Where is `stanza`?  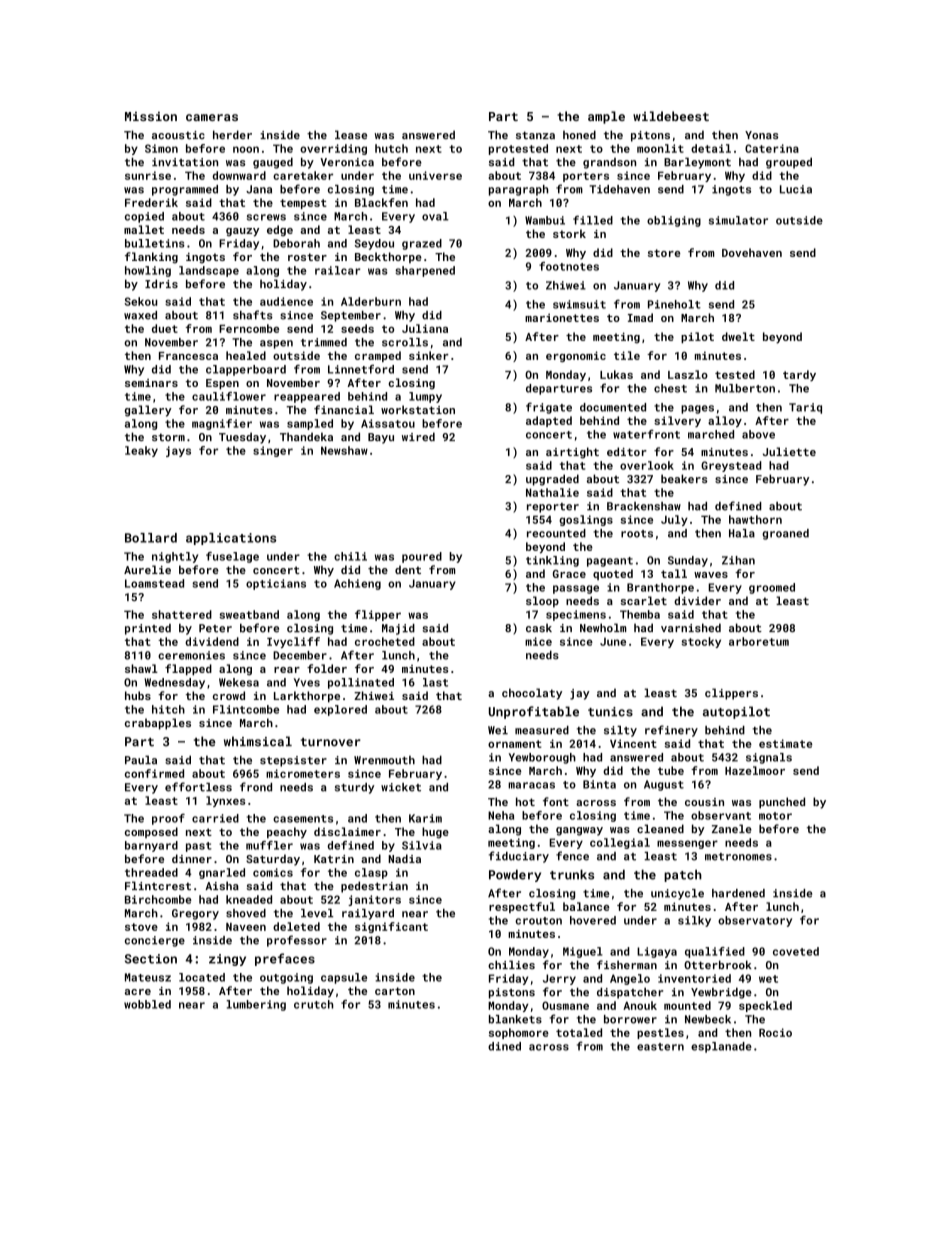 stanza is located at coordinates (535, 135).
